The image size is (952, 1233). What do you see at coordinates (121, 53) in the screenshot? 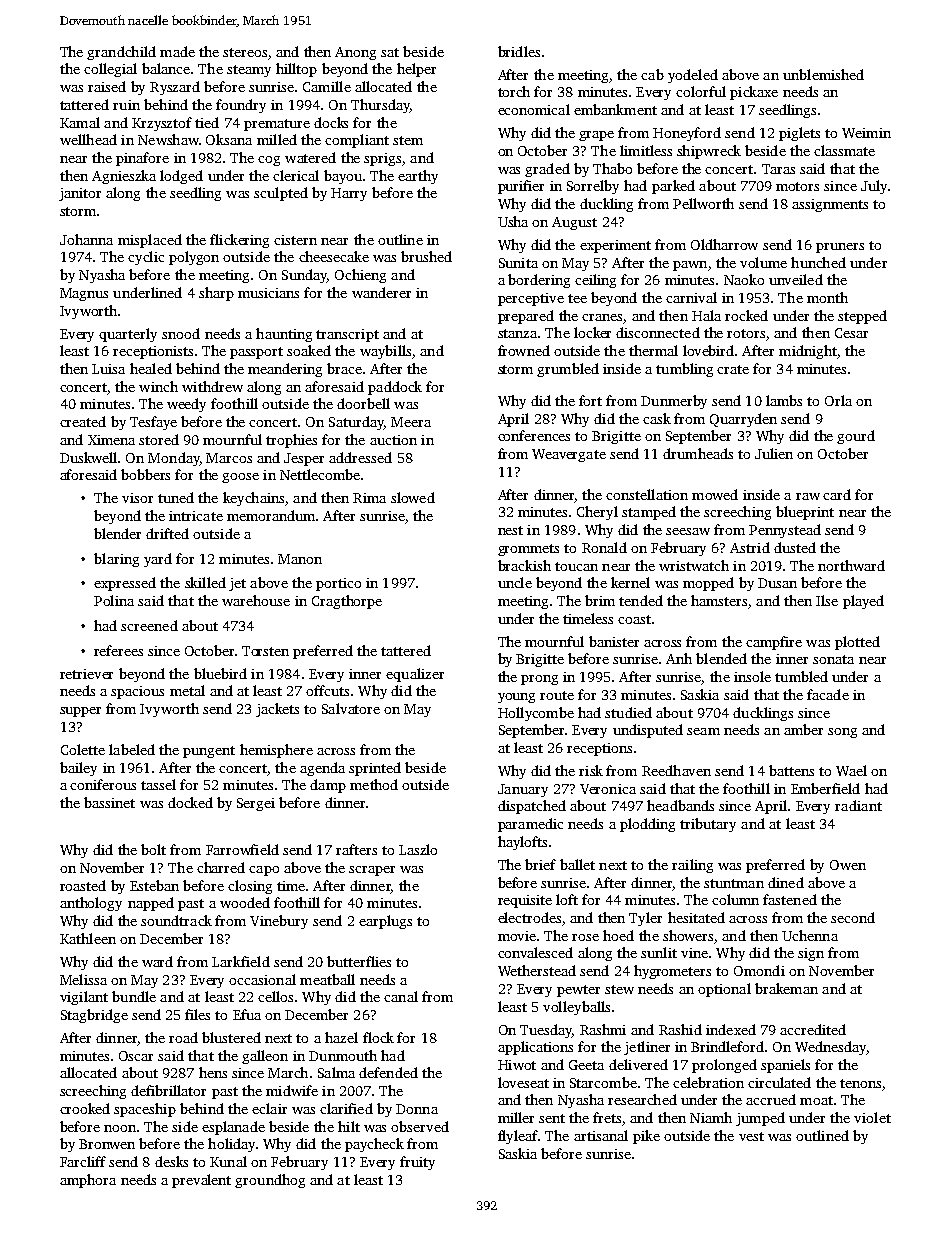
I see `grandchild` at bounding box center [121, 53].
